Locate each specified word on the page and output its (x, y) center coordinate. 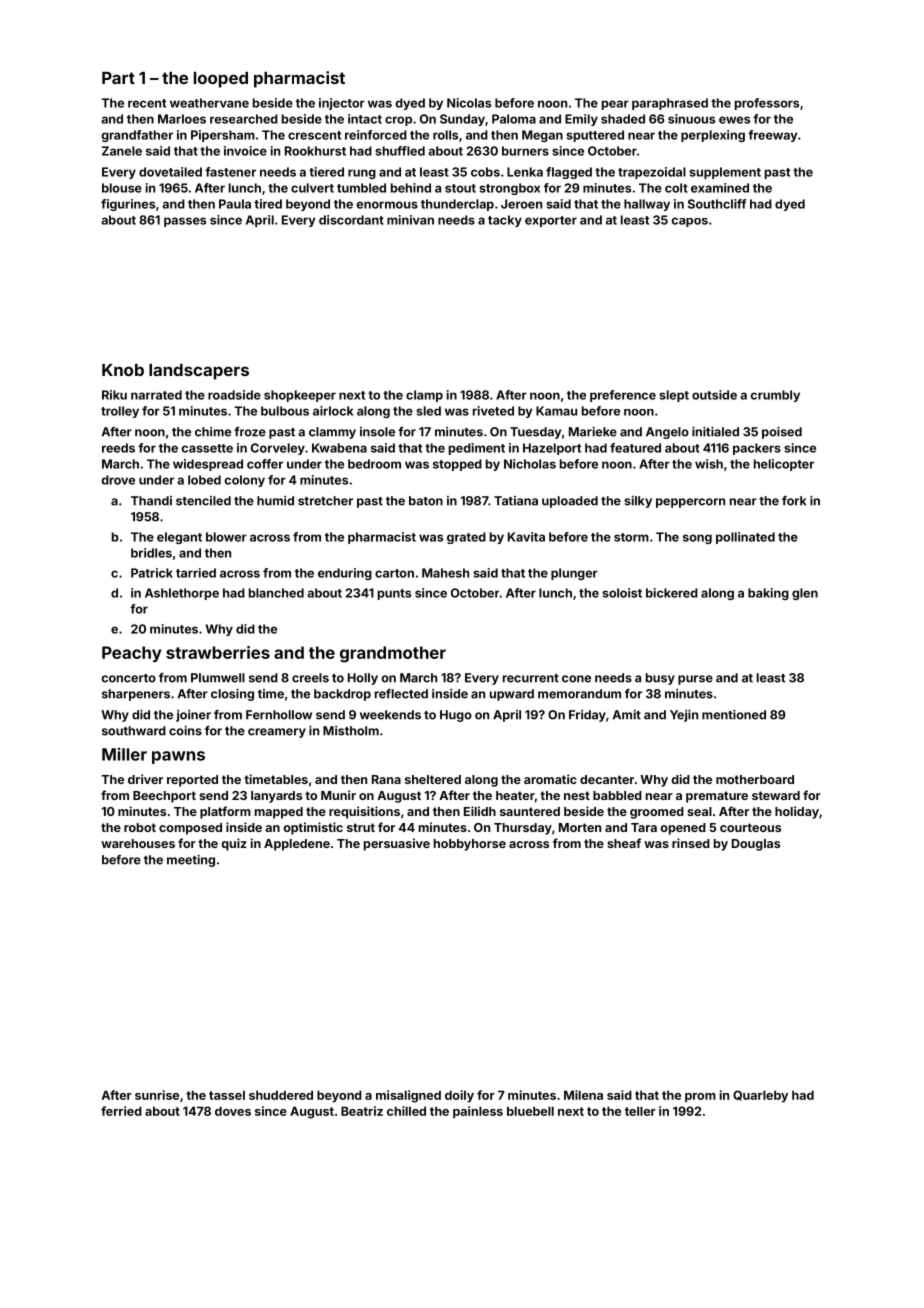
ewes (734, 120)
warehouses (138, 843)
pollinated (745, 538)
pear (615, 105)
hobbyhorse (470, 845)
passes (185, 222)
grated (466, 538)
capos (690, 222)
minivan (410, 220)
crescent (314, 135)
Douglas (756, 845)
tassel (227, 1095)
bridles (151, 553)
